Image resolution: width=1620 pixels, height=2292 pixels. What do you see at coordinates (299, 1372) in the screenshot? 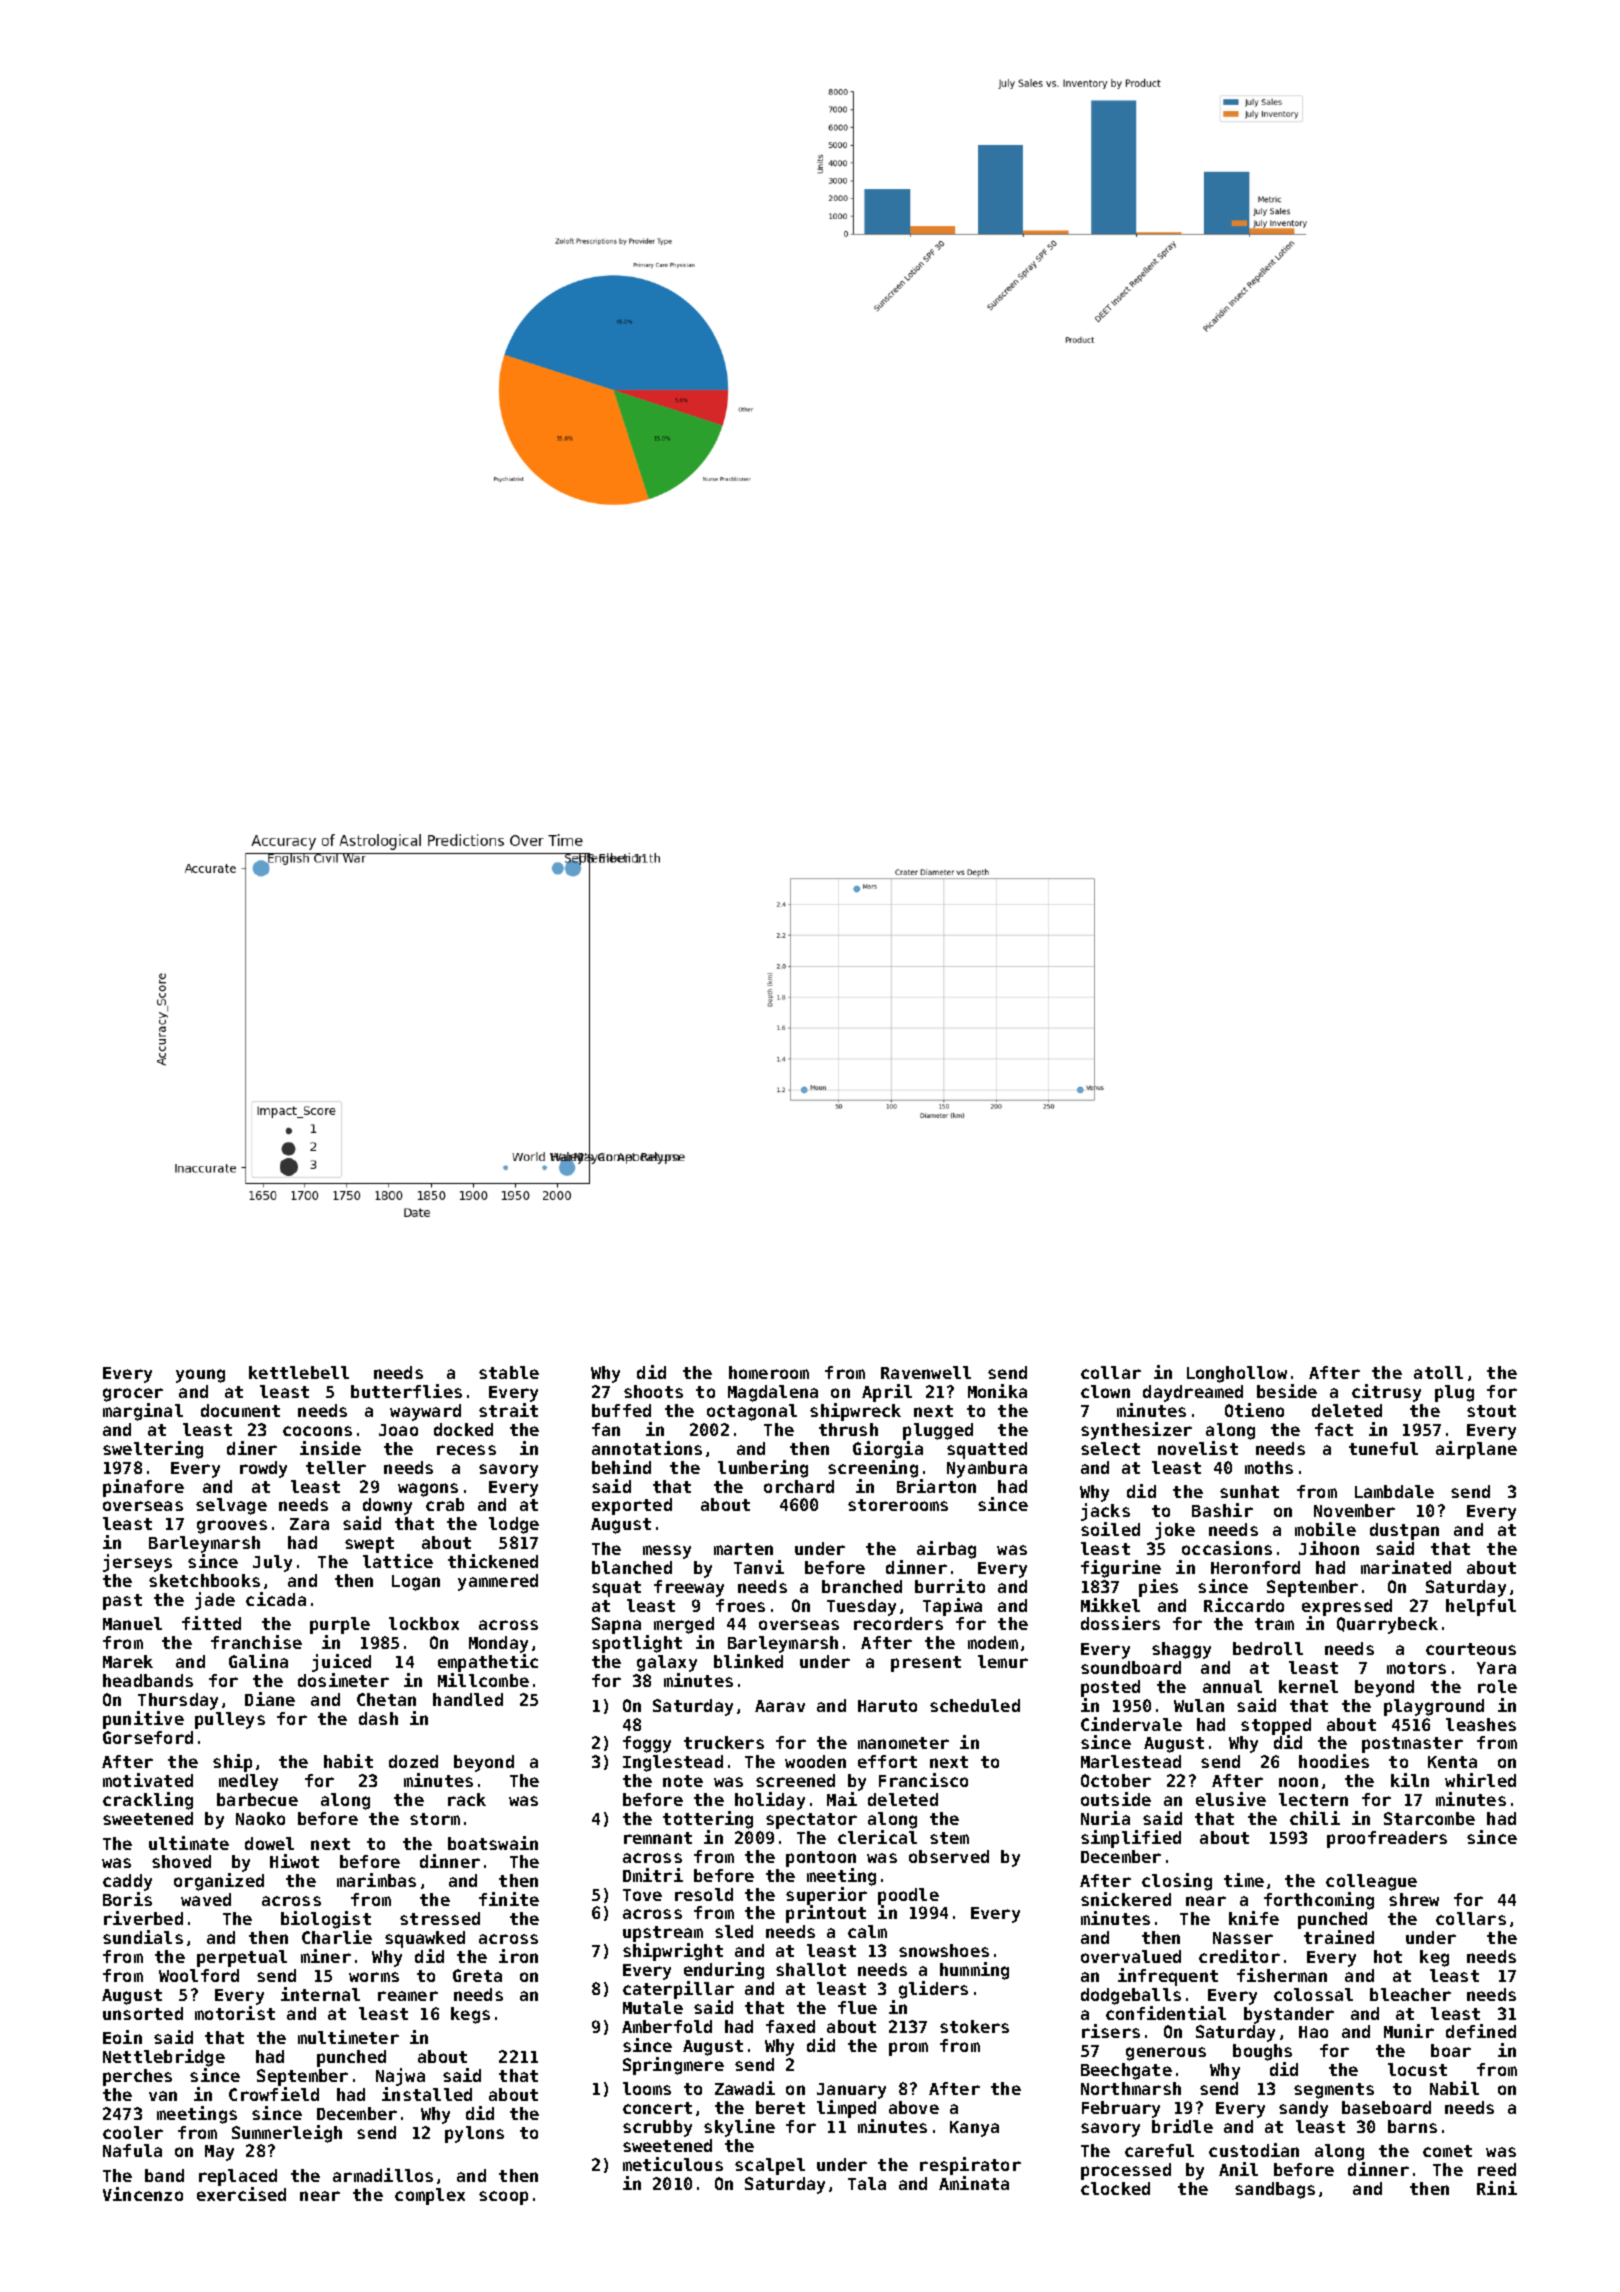
I see `kettlebell` at bounding box center [299, 1372].
